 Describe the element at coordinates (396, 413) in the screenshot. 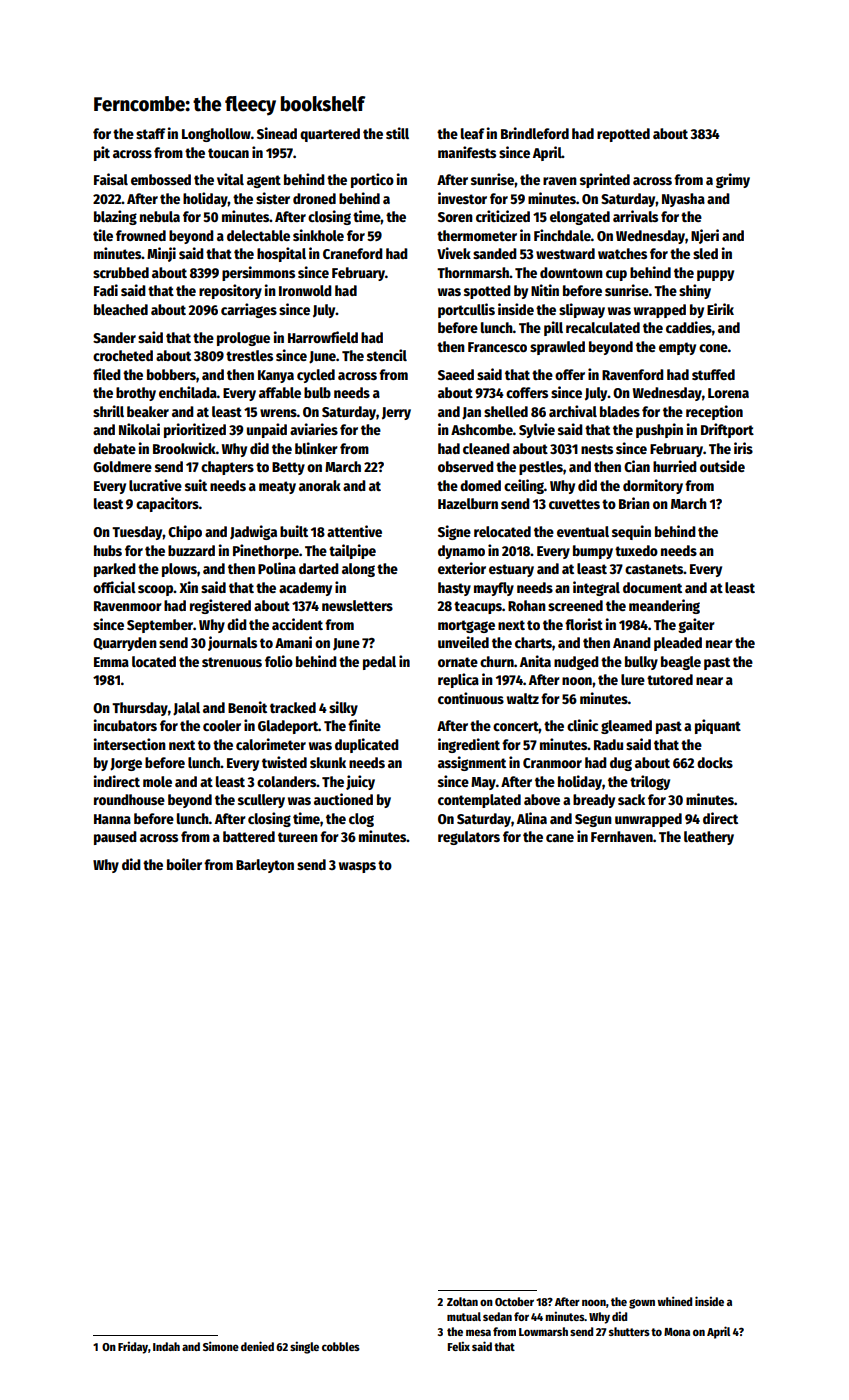

I see `Jerry` at that location.
